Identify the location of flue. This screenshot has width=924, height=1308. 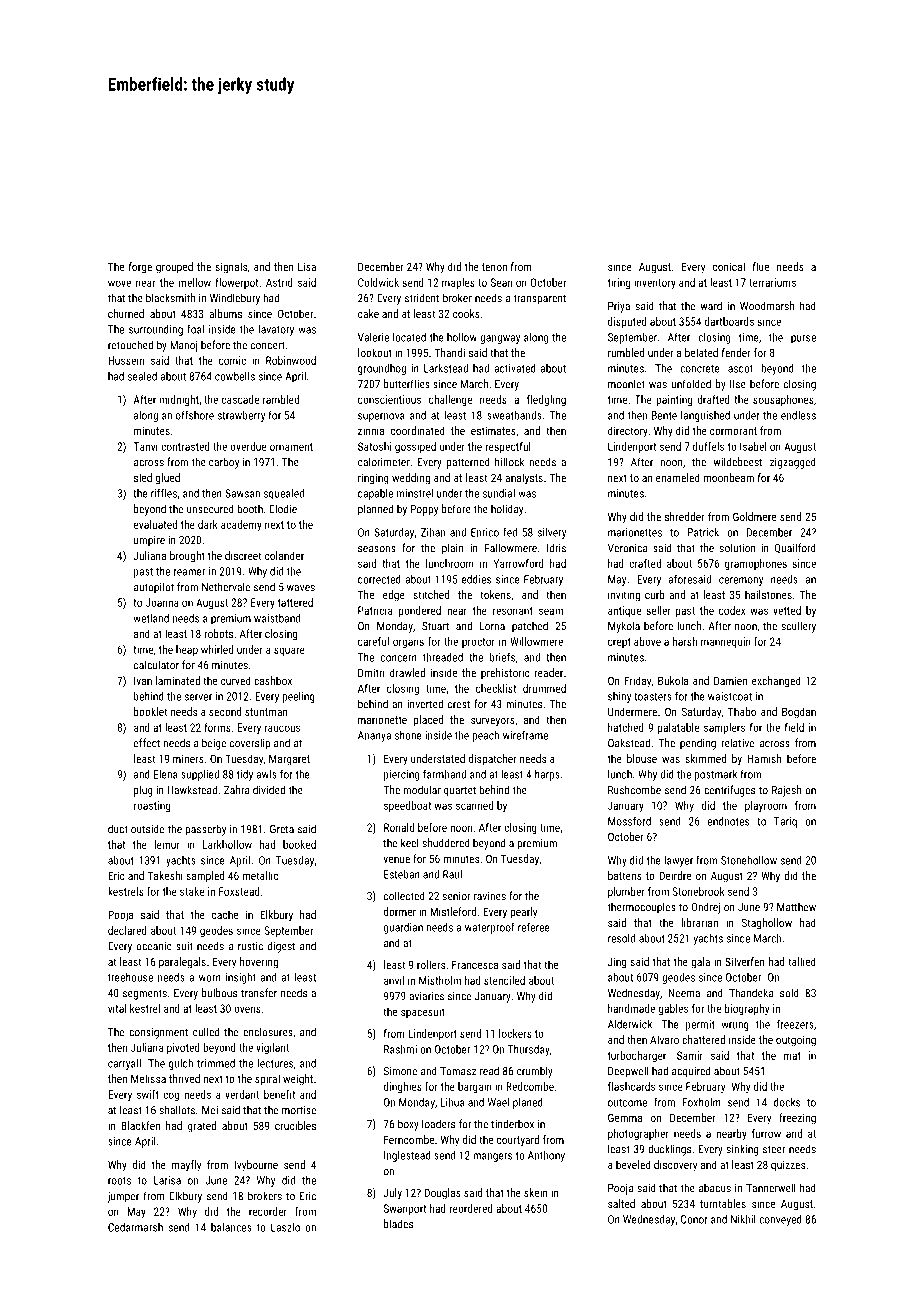
(761, 266).
